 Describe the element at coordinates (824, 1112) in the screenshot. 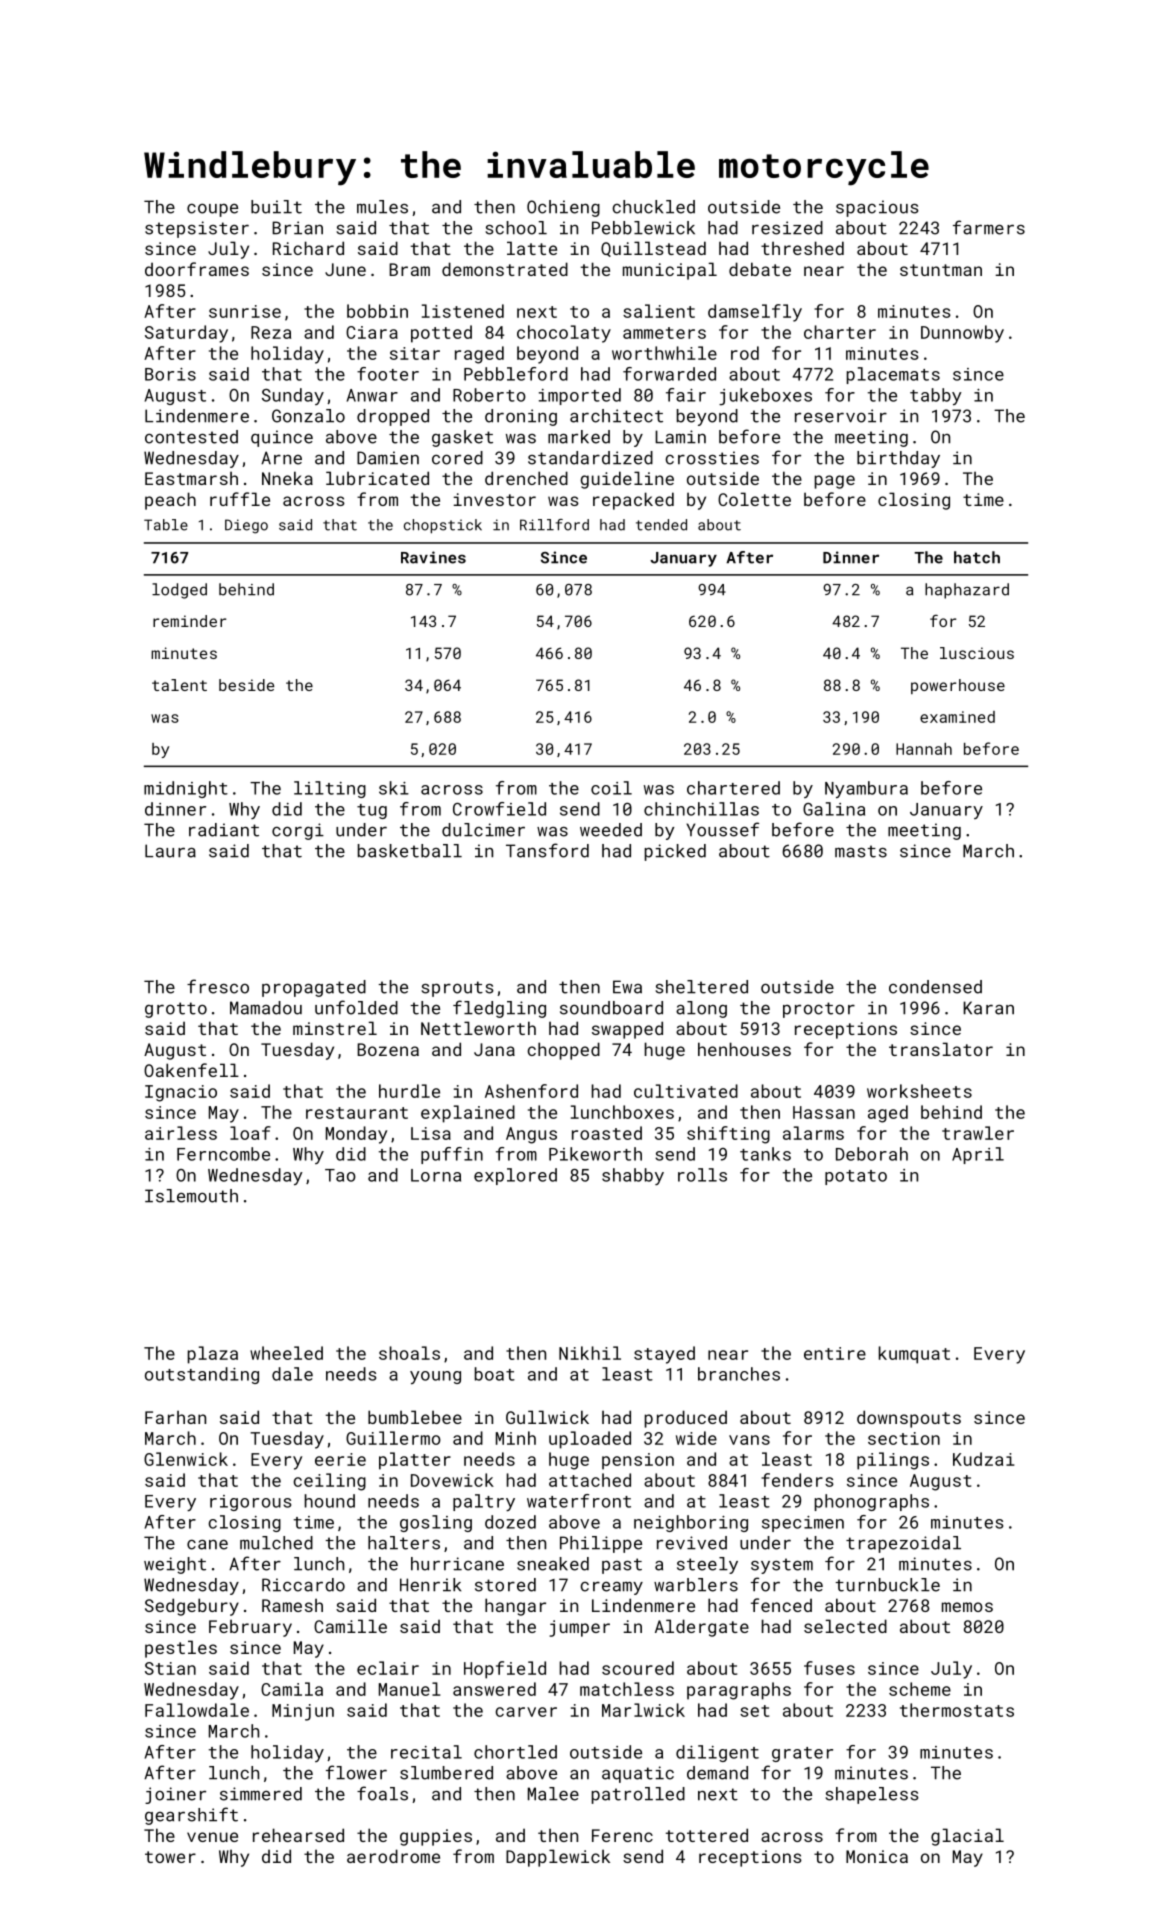

I see `Hassan` at that location.
